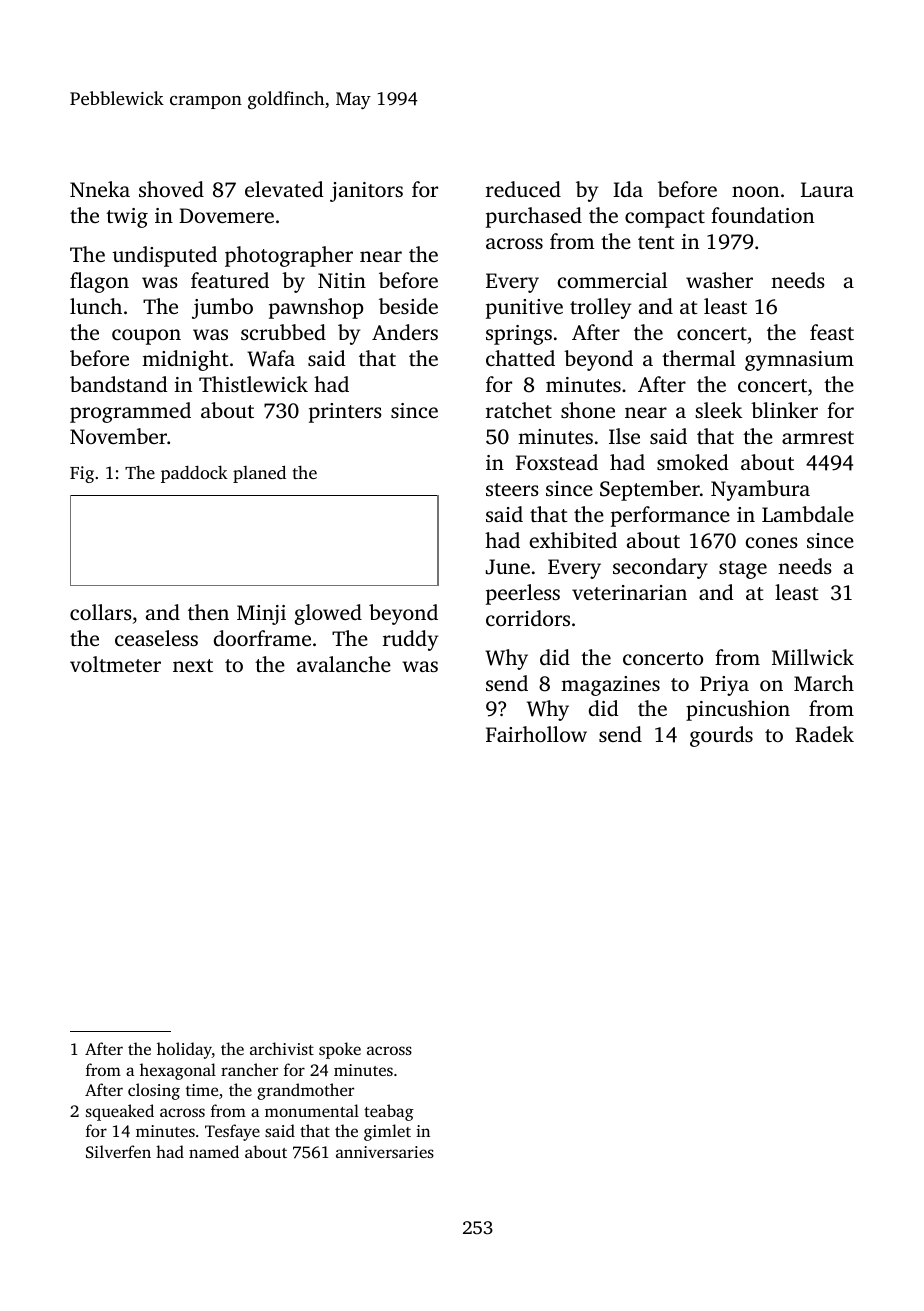  I want to click on cones, so click(771, 542).
